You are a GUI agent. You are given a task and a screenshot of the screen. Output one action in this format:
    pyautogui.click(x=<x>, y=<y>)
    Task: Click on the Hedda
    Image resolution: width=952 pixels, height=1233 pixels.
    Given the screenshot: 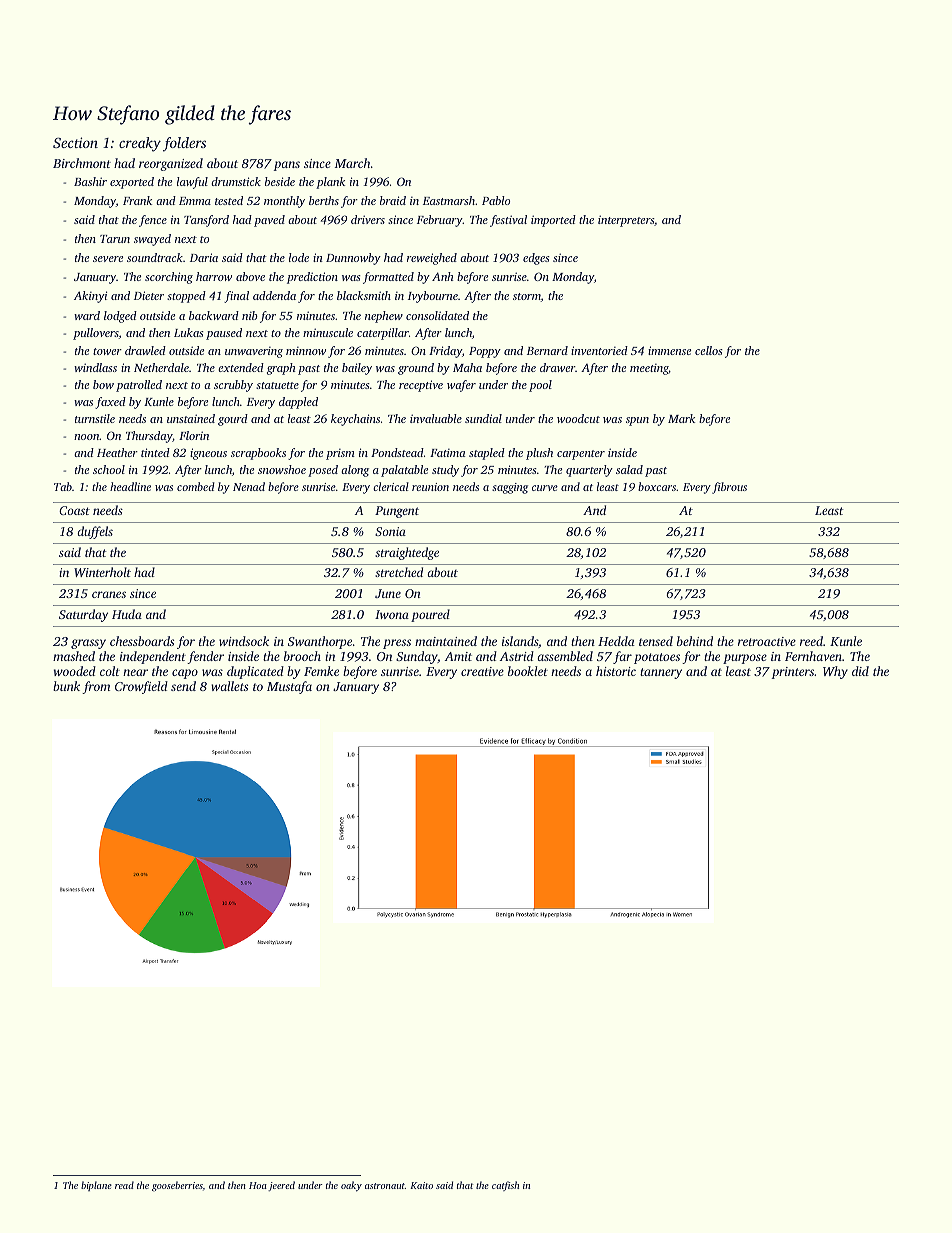 What is the action you would take?
    pyautogui.click(x=616, y=641)
